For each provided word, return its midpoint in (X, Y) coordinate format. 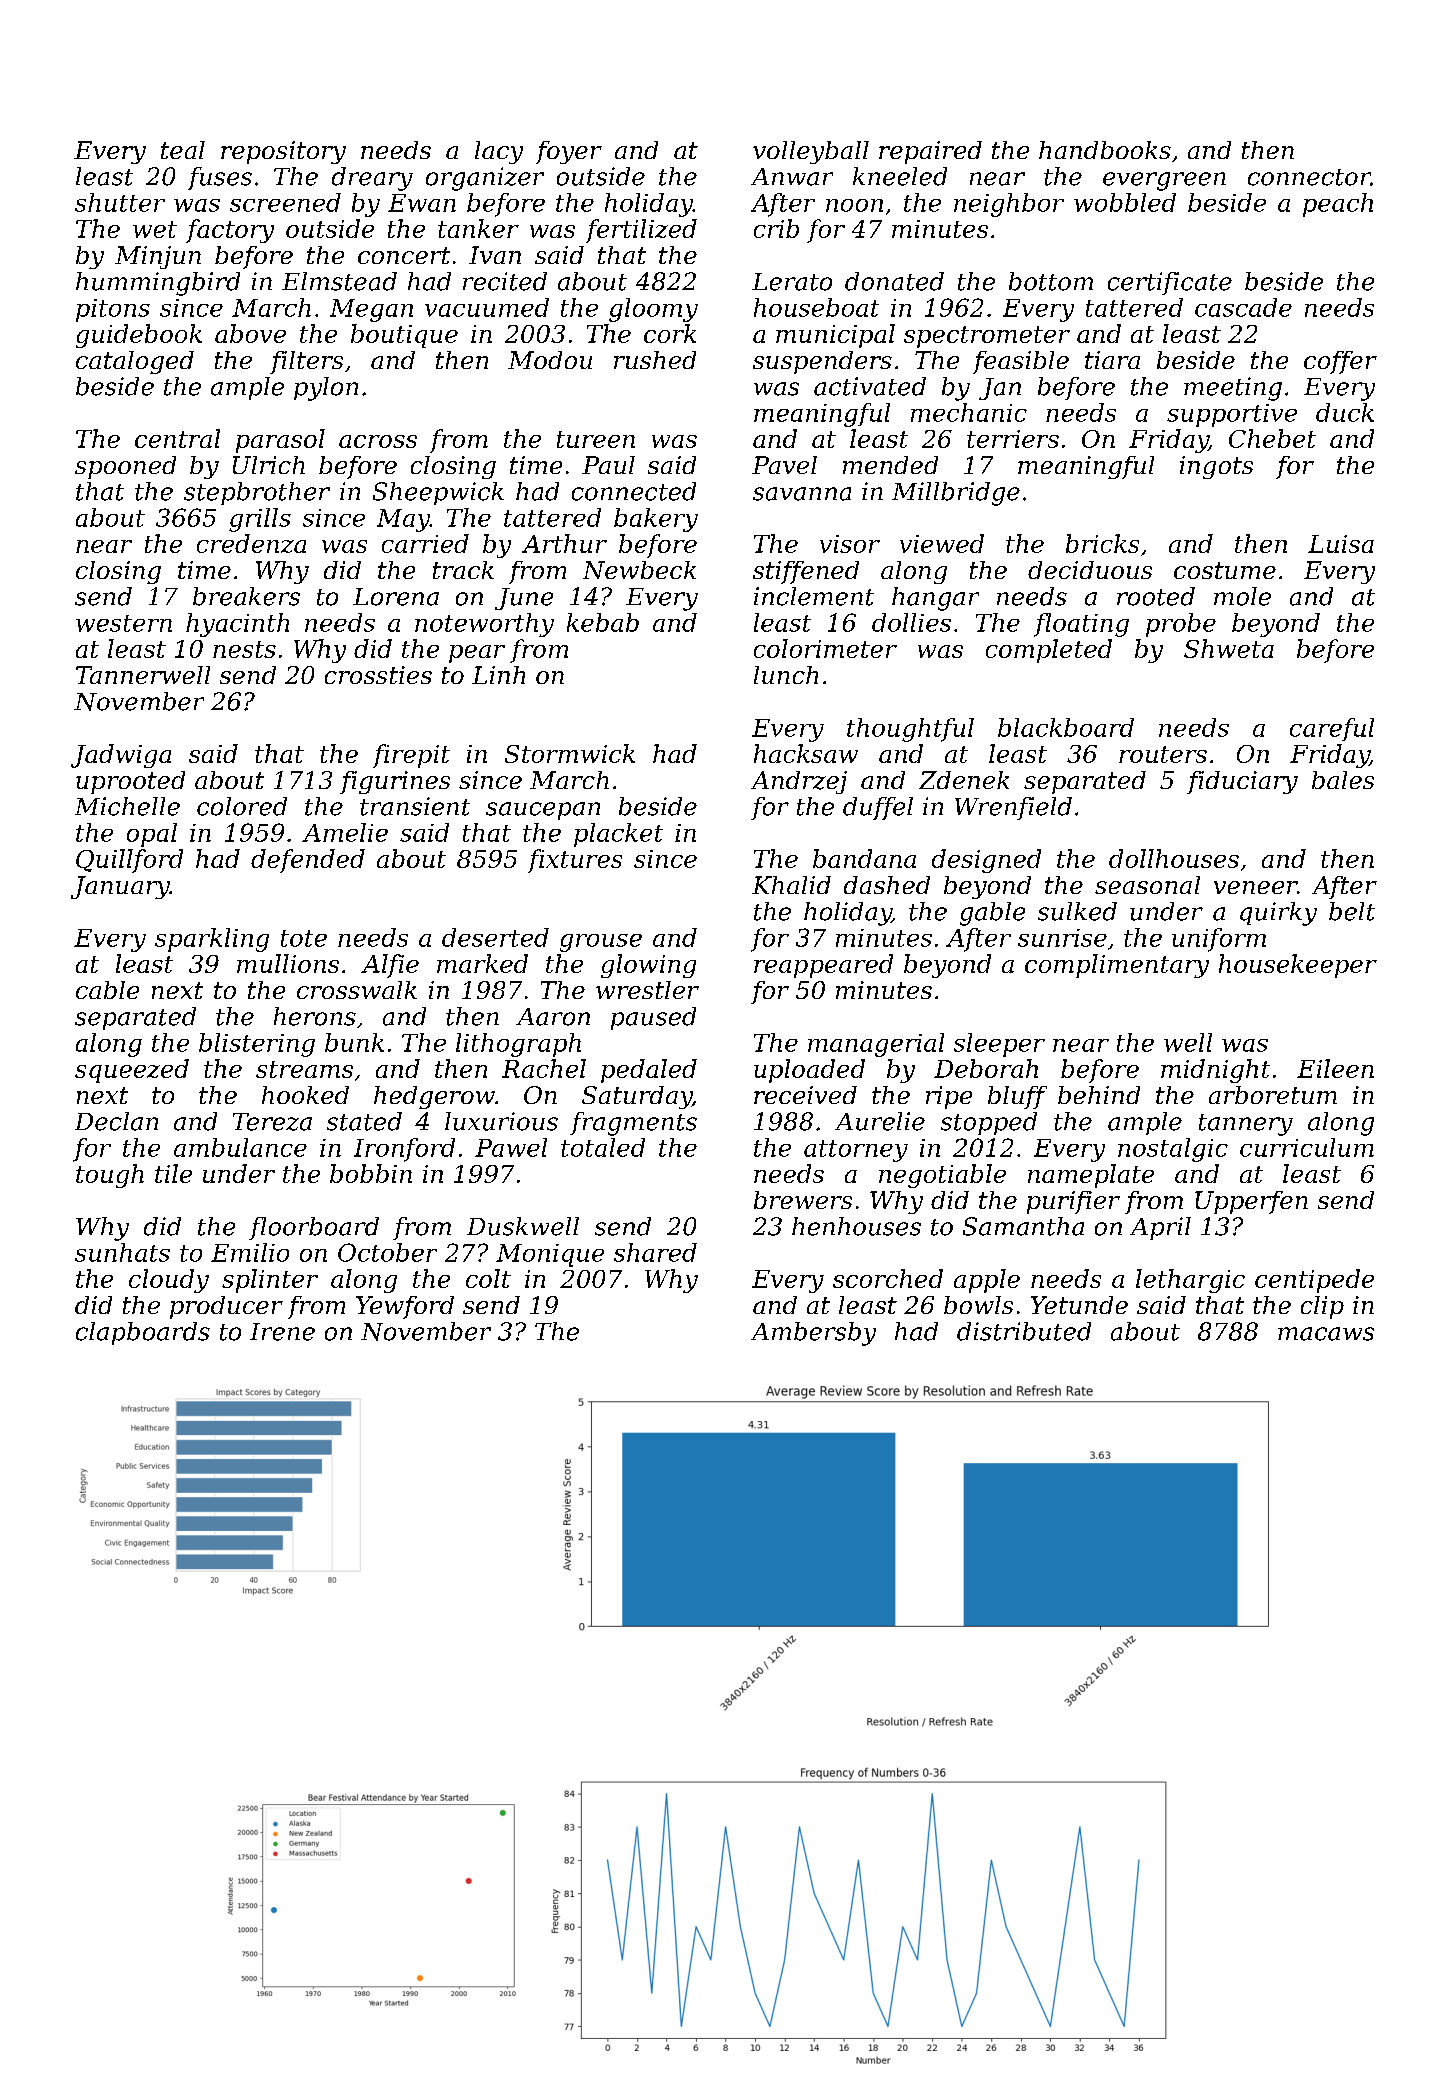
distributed (1024, 1331)
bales (1343, 780)
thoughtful (910, 730)
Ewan (422, 203)
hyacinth (237, 625)
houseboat (816, 307)
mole (1242, 596)
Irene (282, 1332)
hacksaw (806, 753)
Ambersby (813, 1334)
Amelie (345, 832)
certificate (1170, 283)
